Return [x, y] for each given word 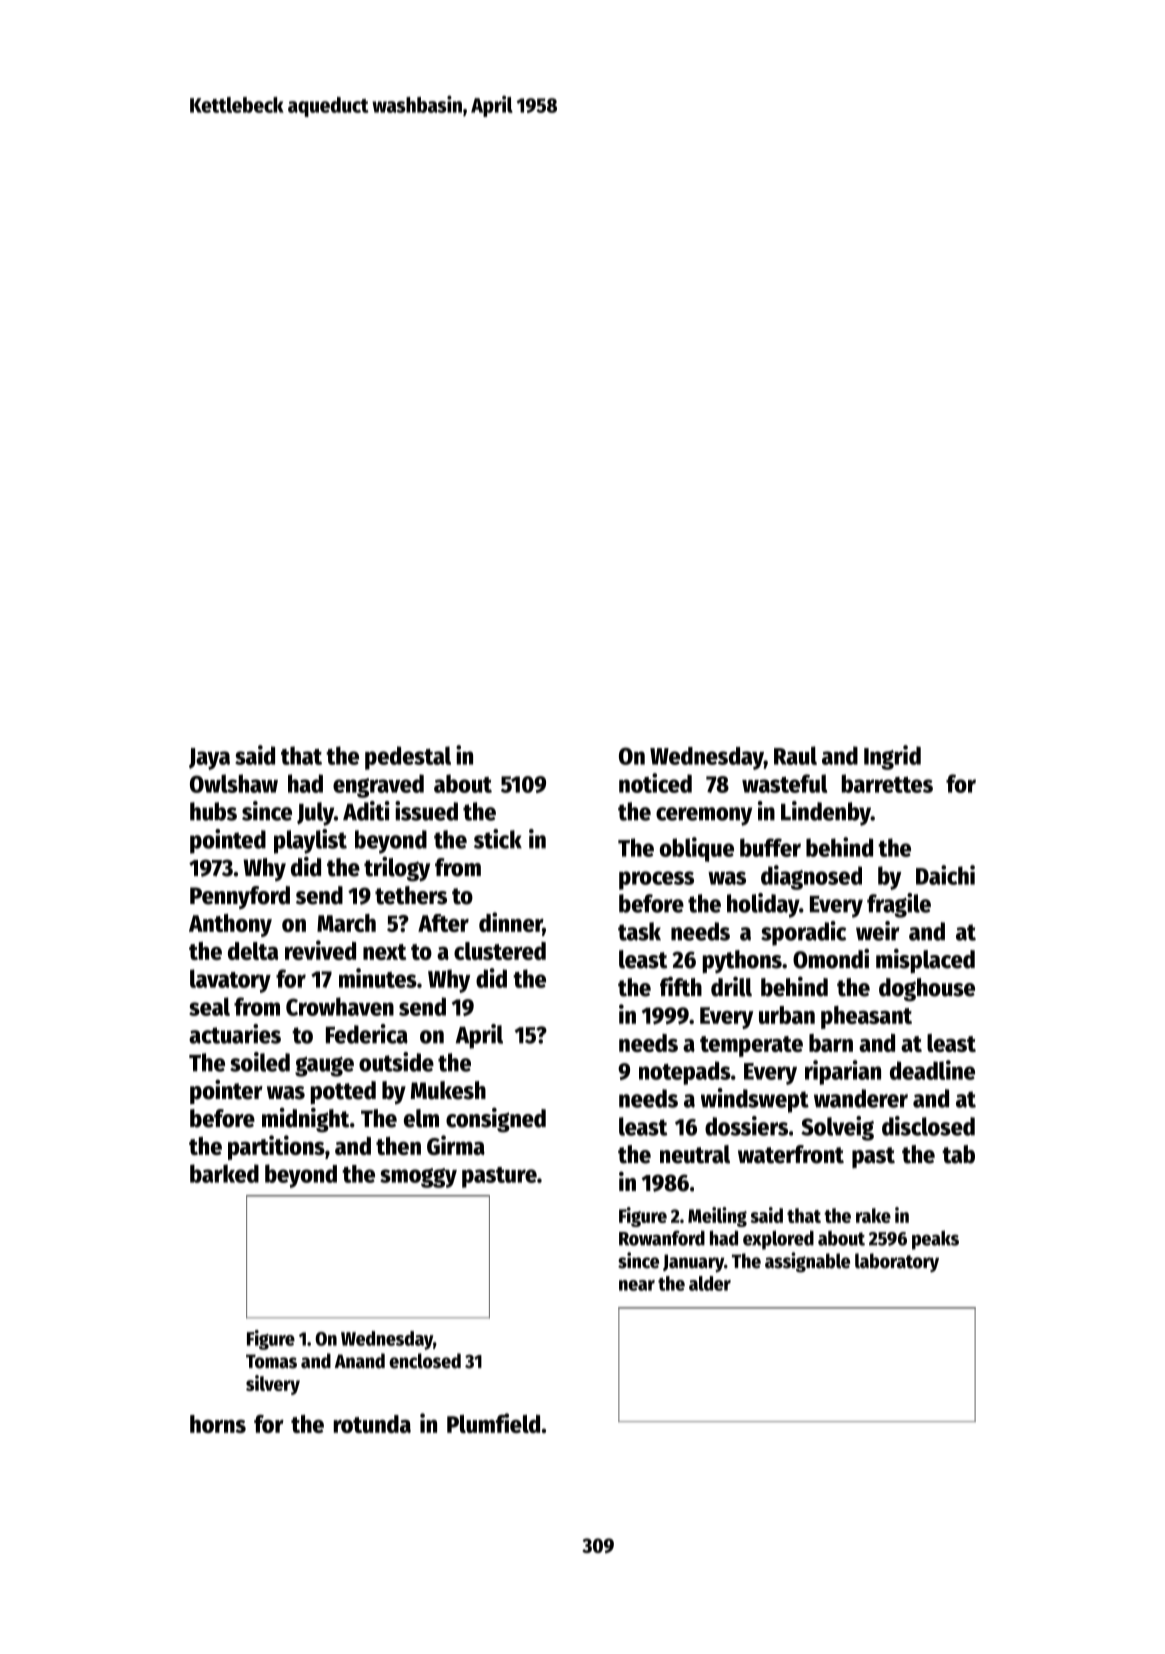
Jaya [209, 759]
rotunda [372, 1424]
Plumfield [493, 1423]
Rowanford [662, 1238]
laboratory [897, 1262]
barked [224, 1173]
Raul [795, 755]
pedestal [408, 758]
